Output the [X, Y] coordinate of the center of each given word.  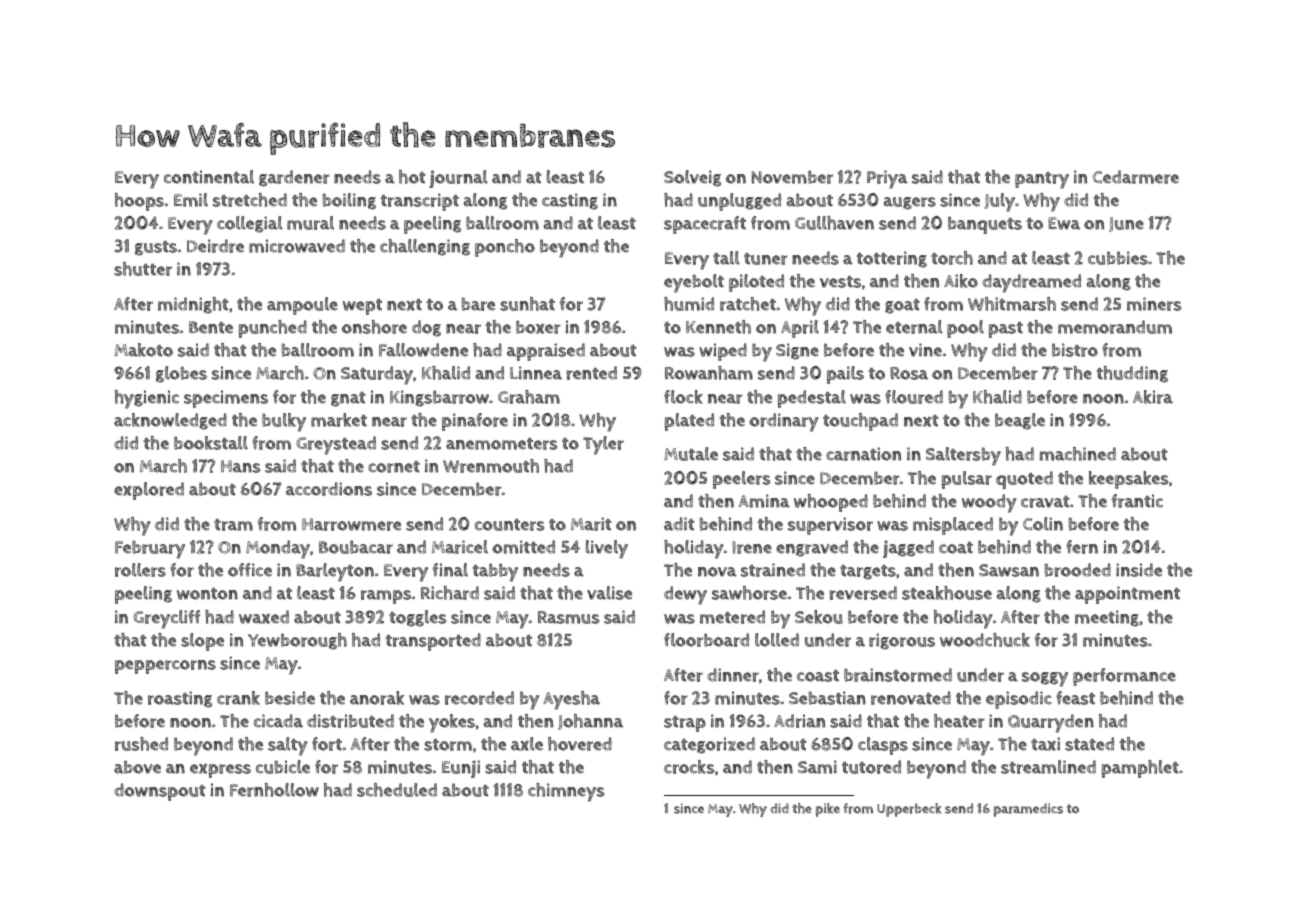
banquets [985, 225]
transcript [419, 202]
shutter [143, 269]
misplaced [953, 526]
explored [149, 491]
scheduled [397, 790]
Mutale [691, 454]
